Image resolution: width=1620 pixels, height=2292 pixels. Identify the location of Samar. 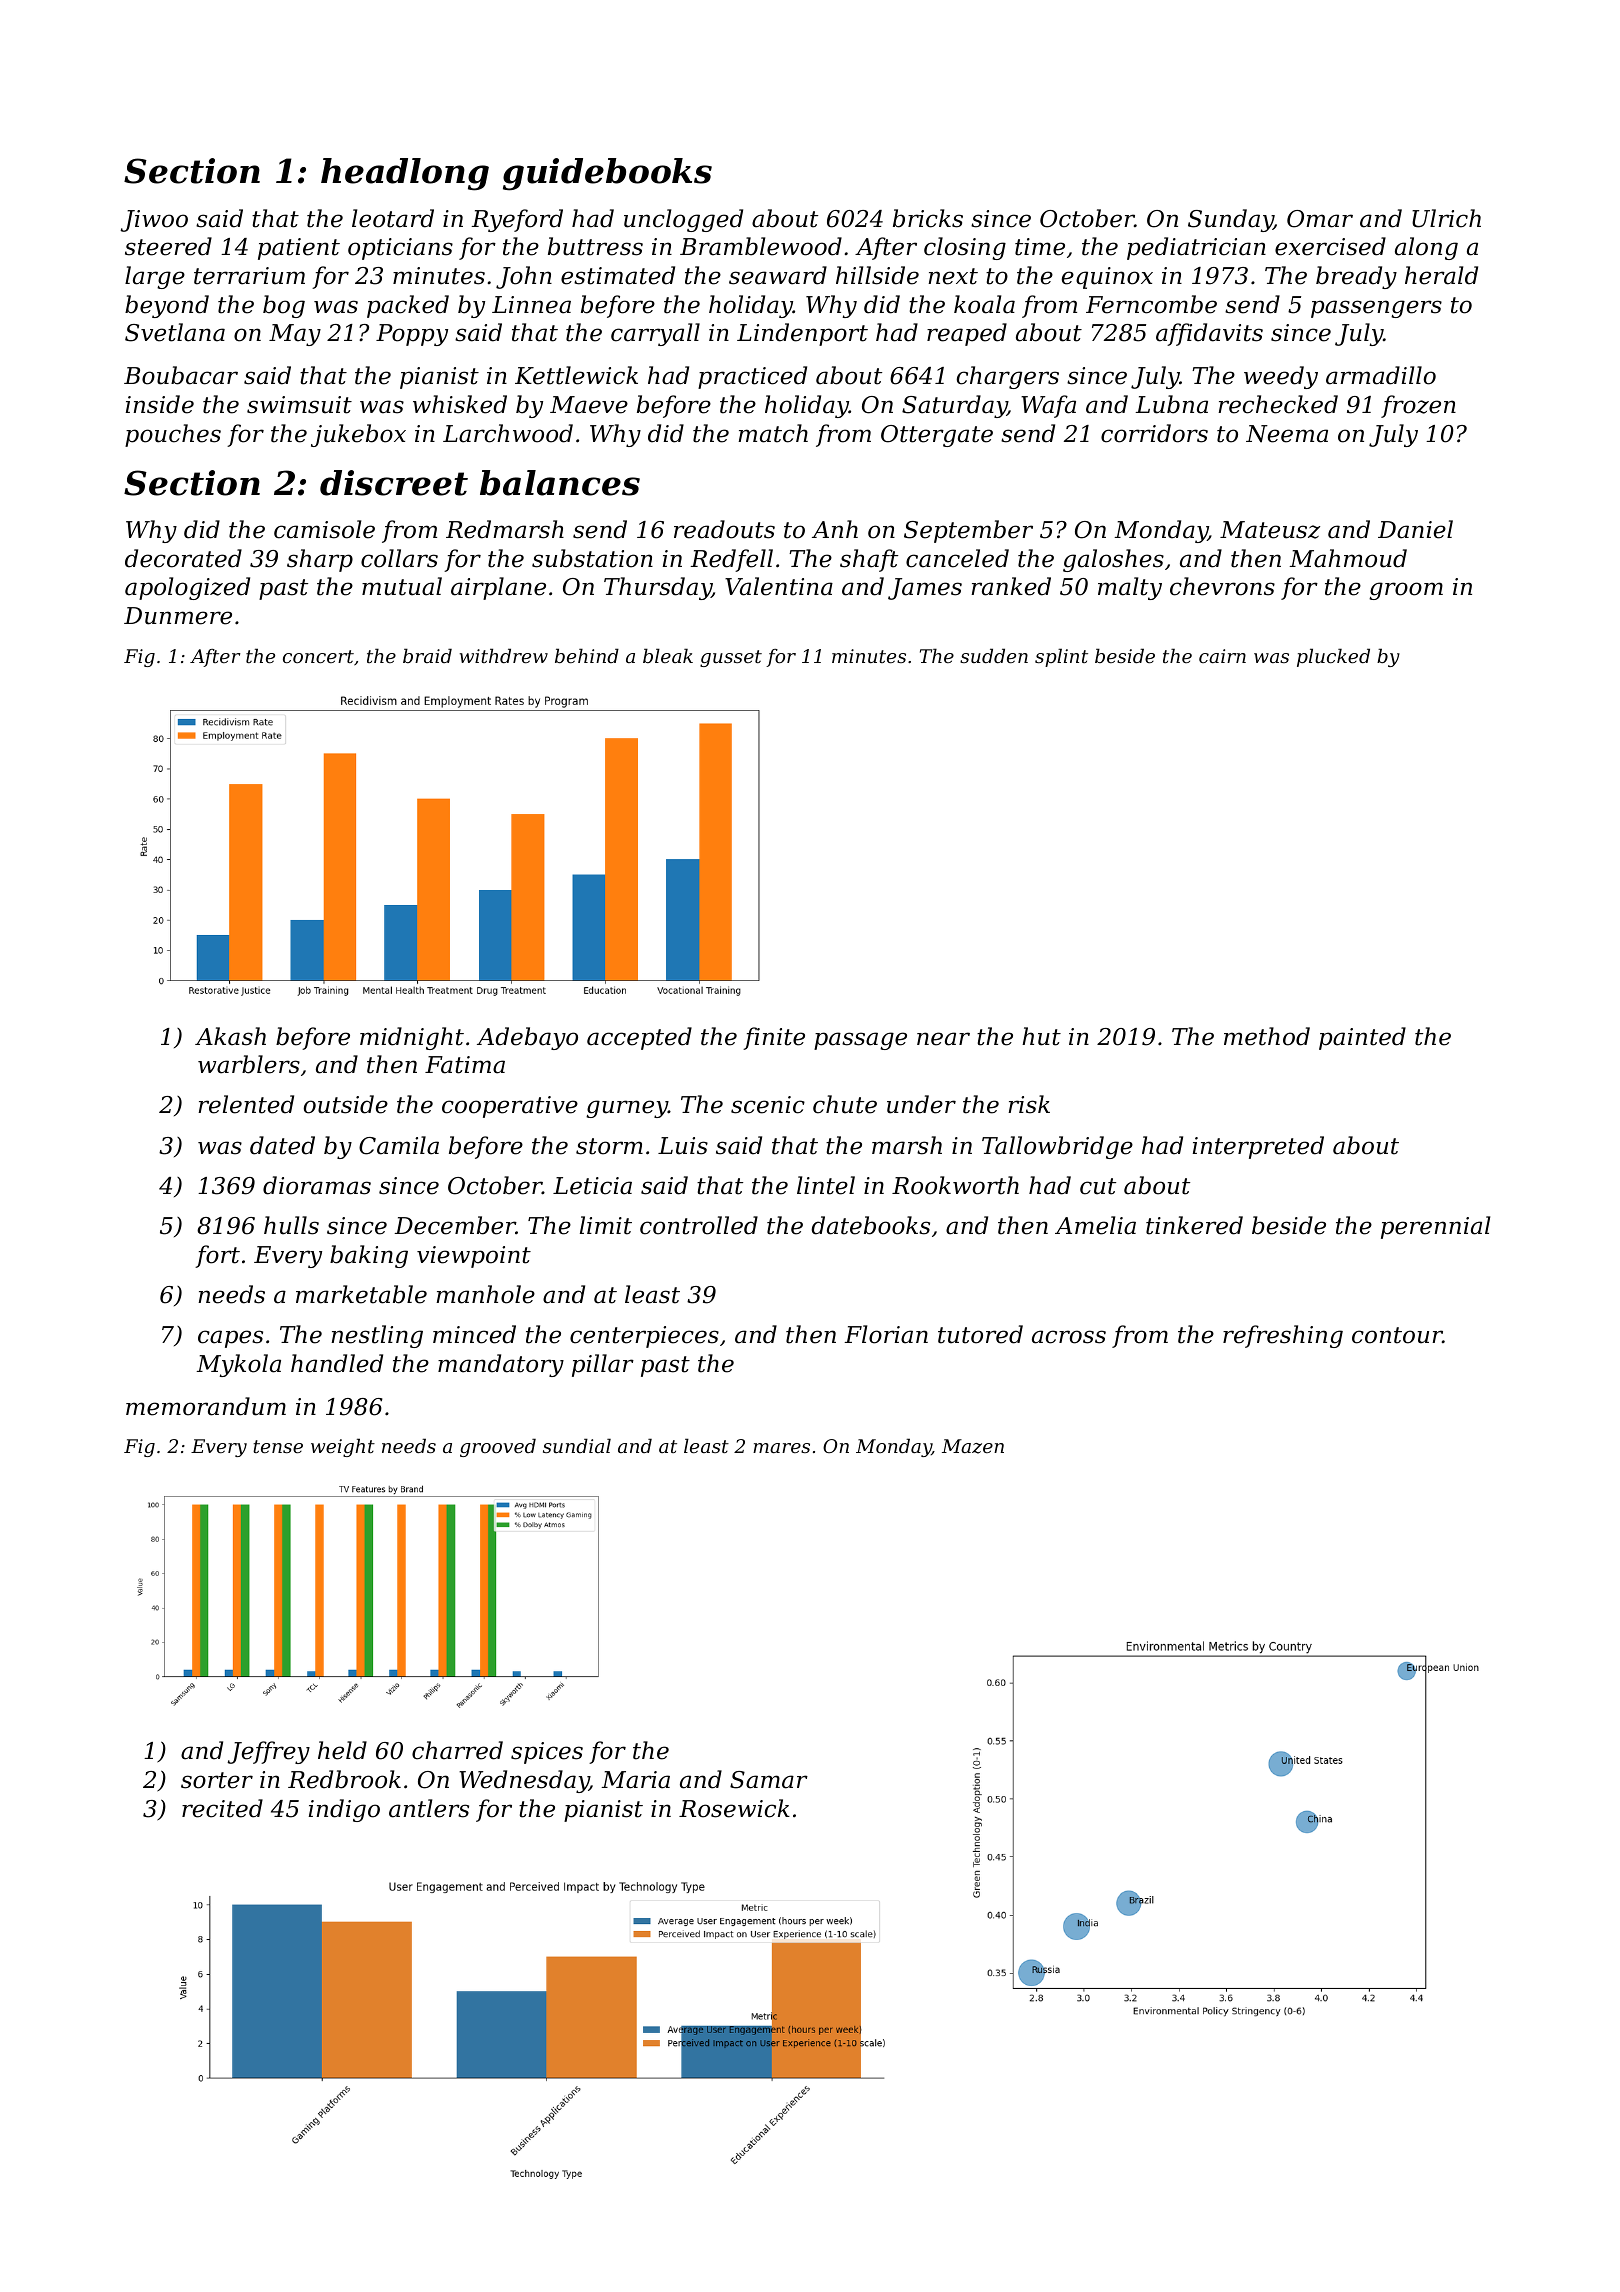
(769, 1780).
